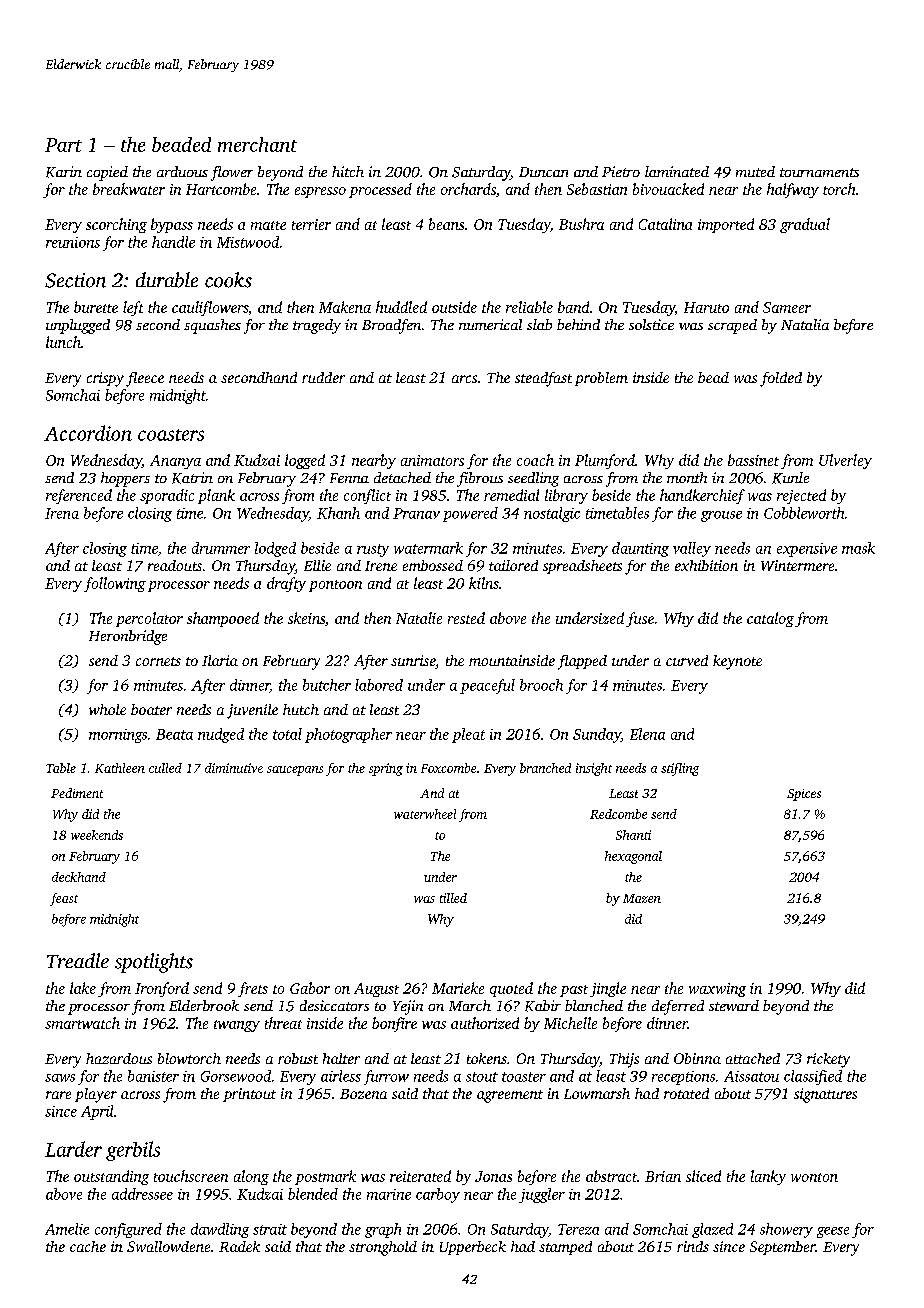 The image size is (924, 1308). I want to click on brooch, so click(541, 685).
